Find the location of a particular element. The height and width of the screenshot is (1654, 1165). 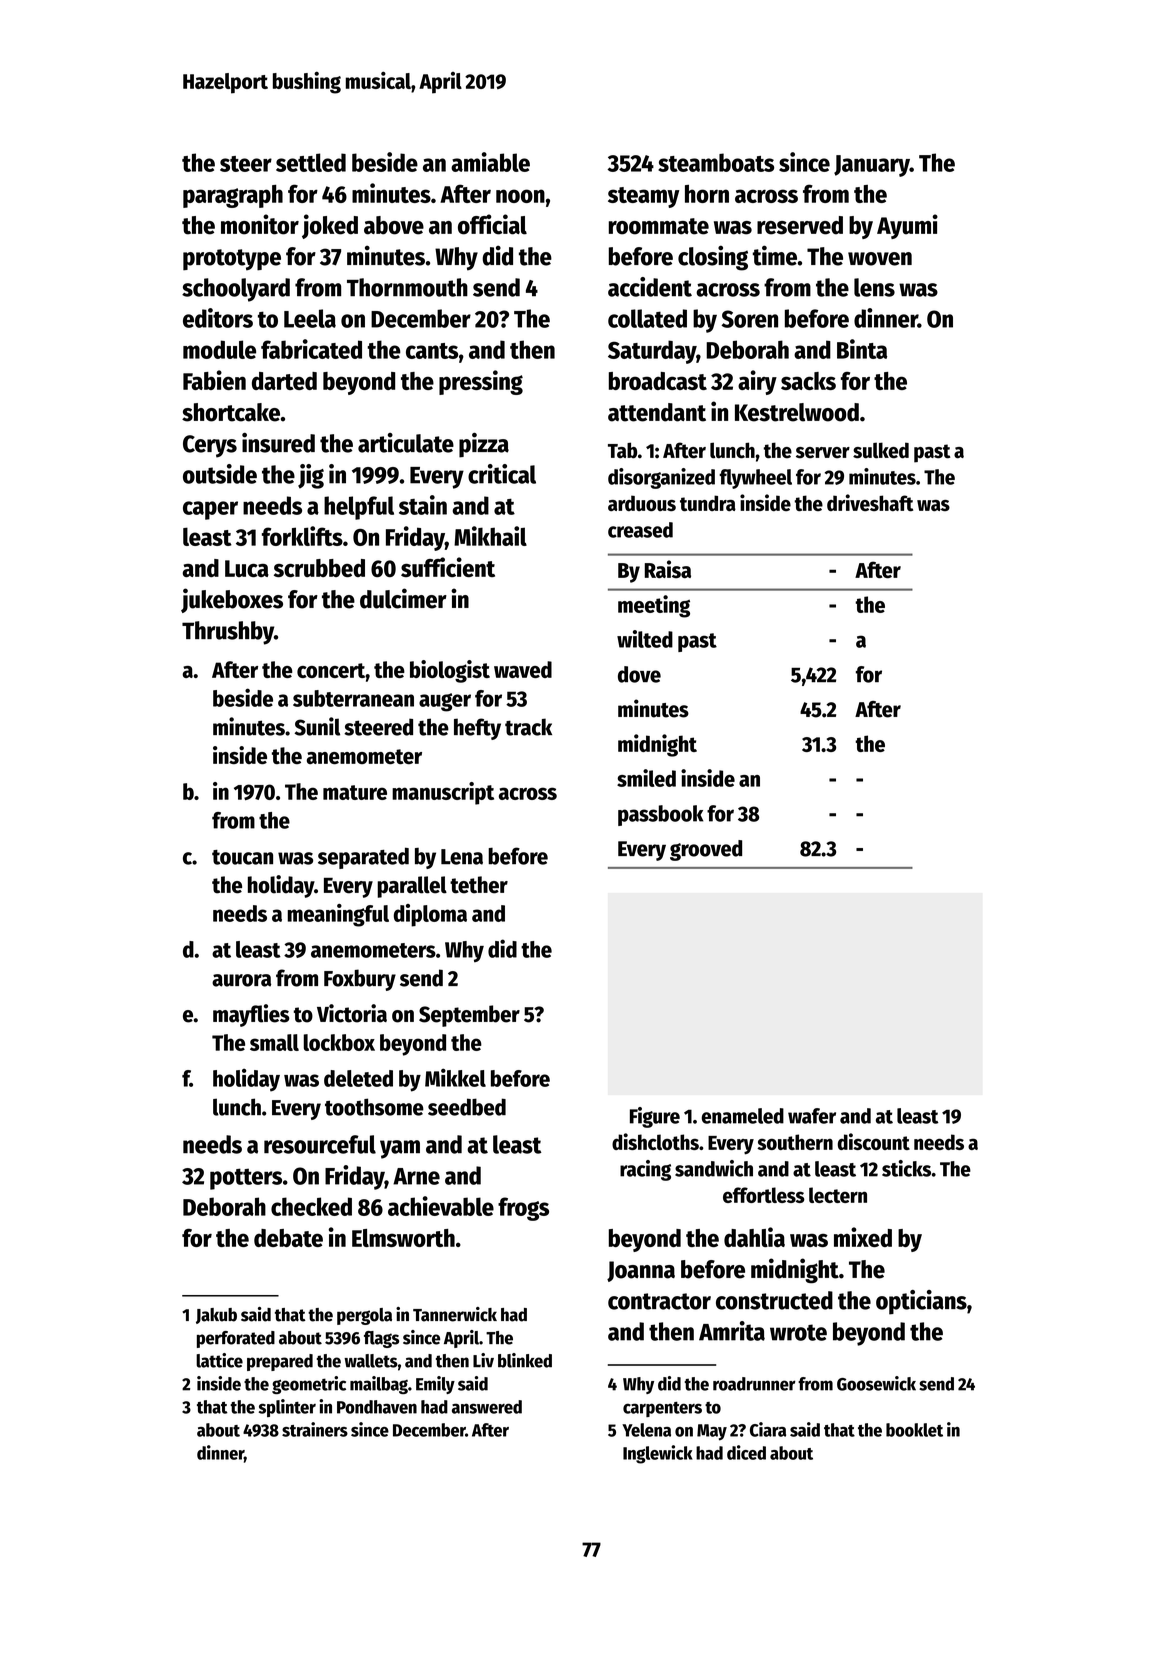

monitor is located at coordinates (260, 224).
